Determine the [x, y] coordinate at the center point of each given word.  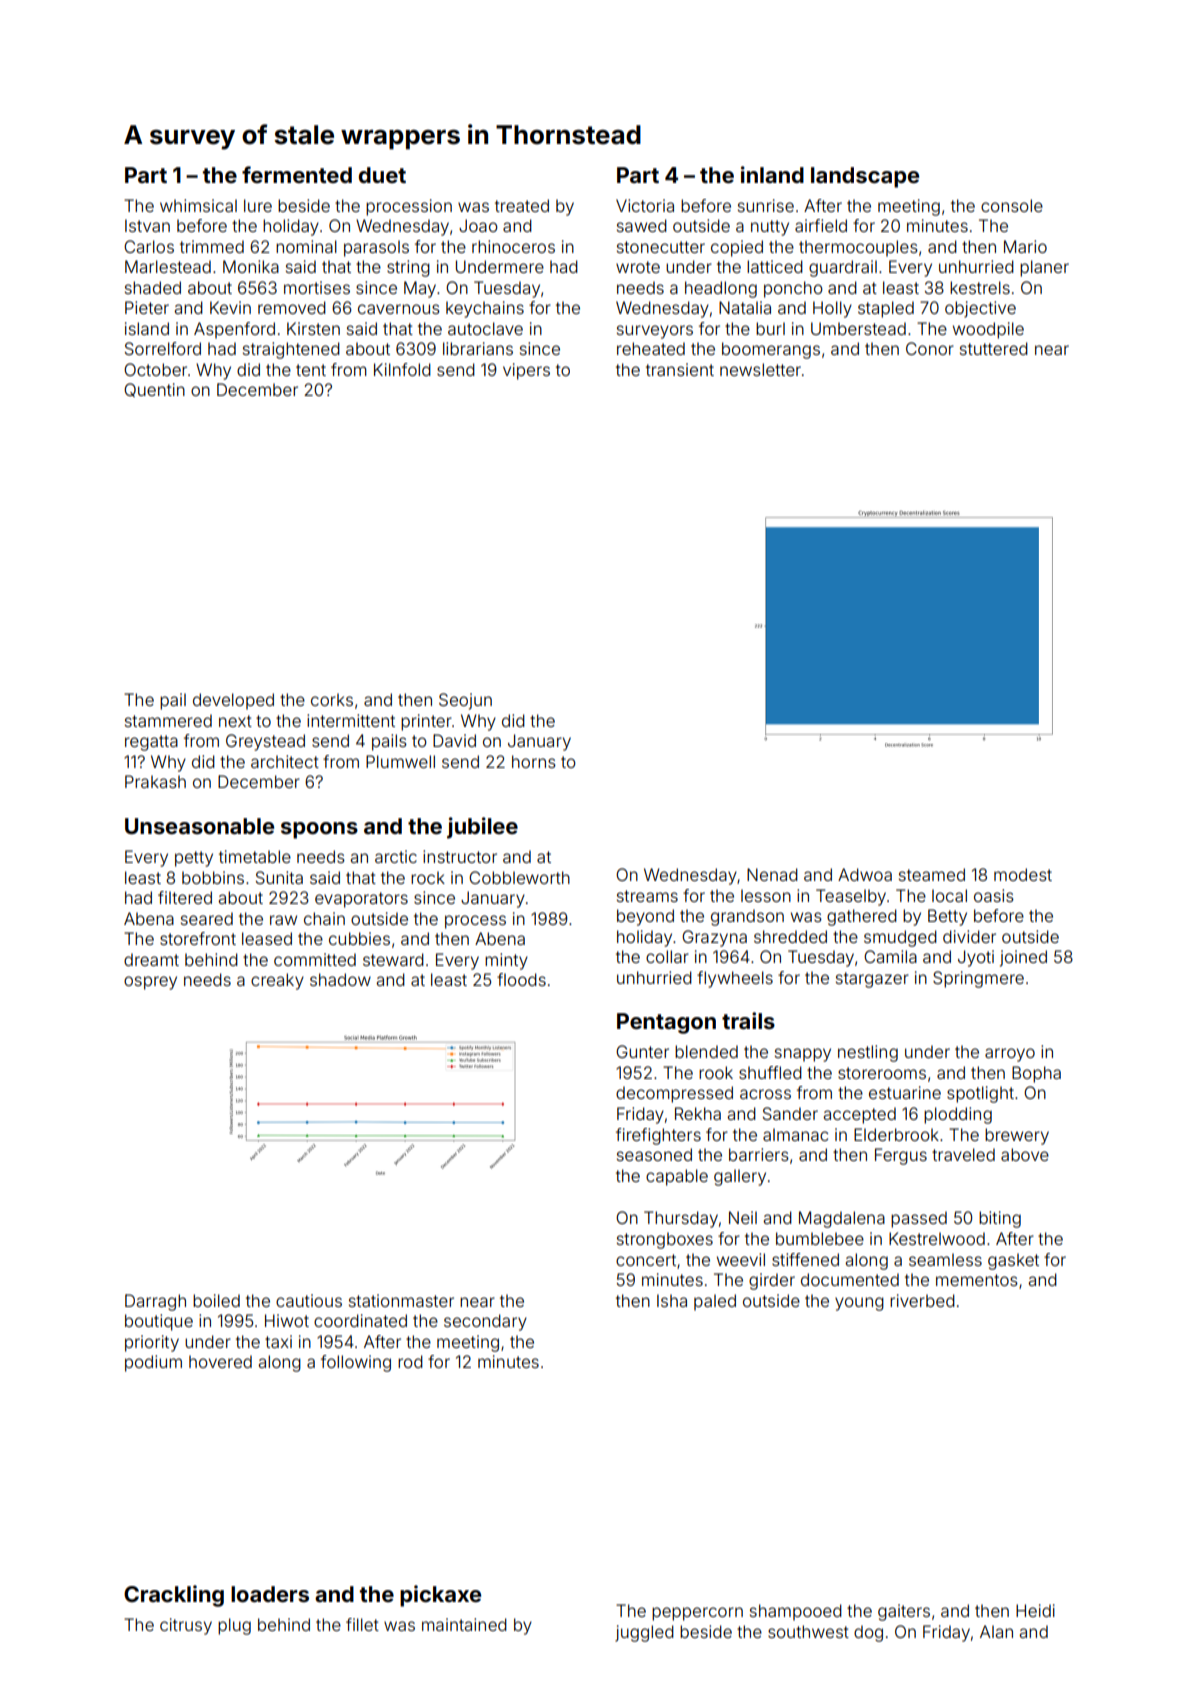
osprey [150, 983]
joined [1023, 958]
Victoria [645, 205]
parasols [376, 248]
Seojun [465, 701]
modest [1023, 874]
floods [521, 979]
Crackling [174, 1596]
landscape [865, 177]
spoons [319, 830]
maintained [464, 1624]
